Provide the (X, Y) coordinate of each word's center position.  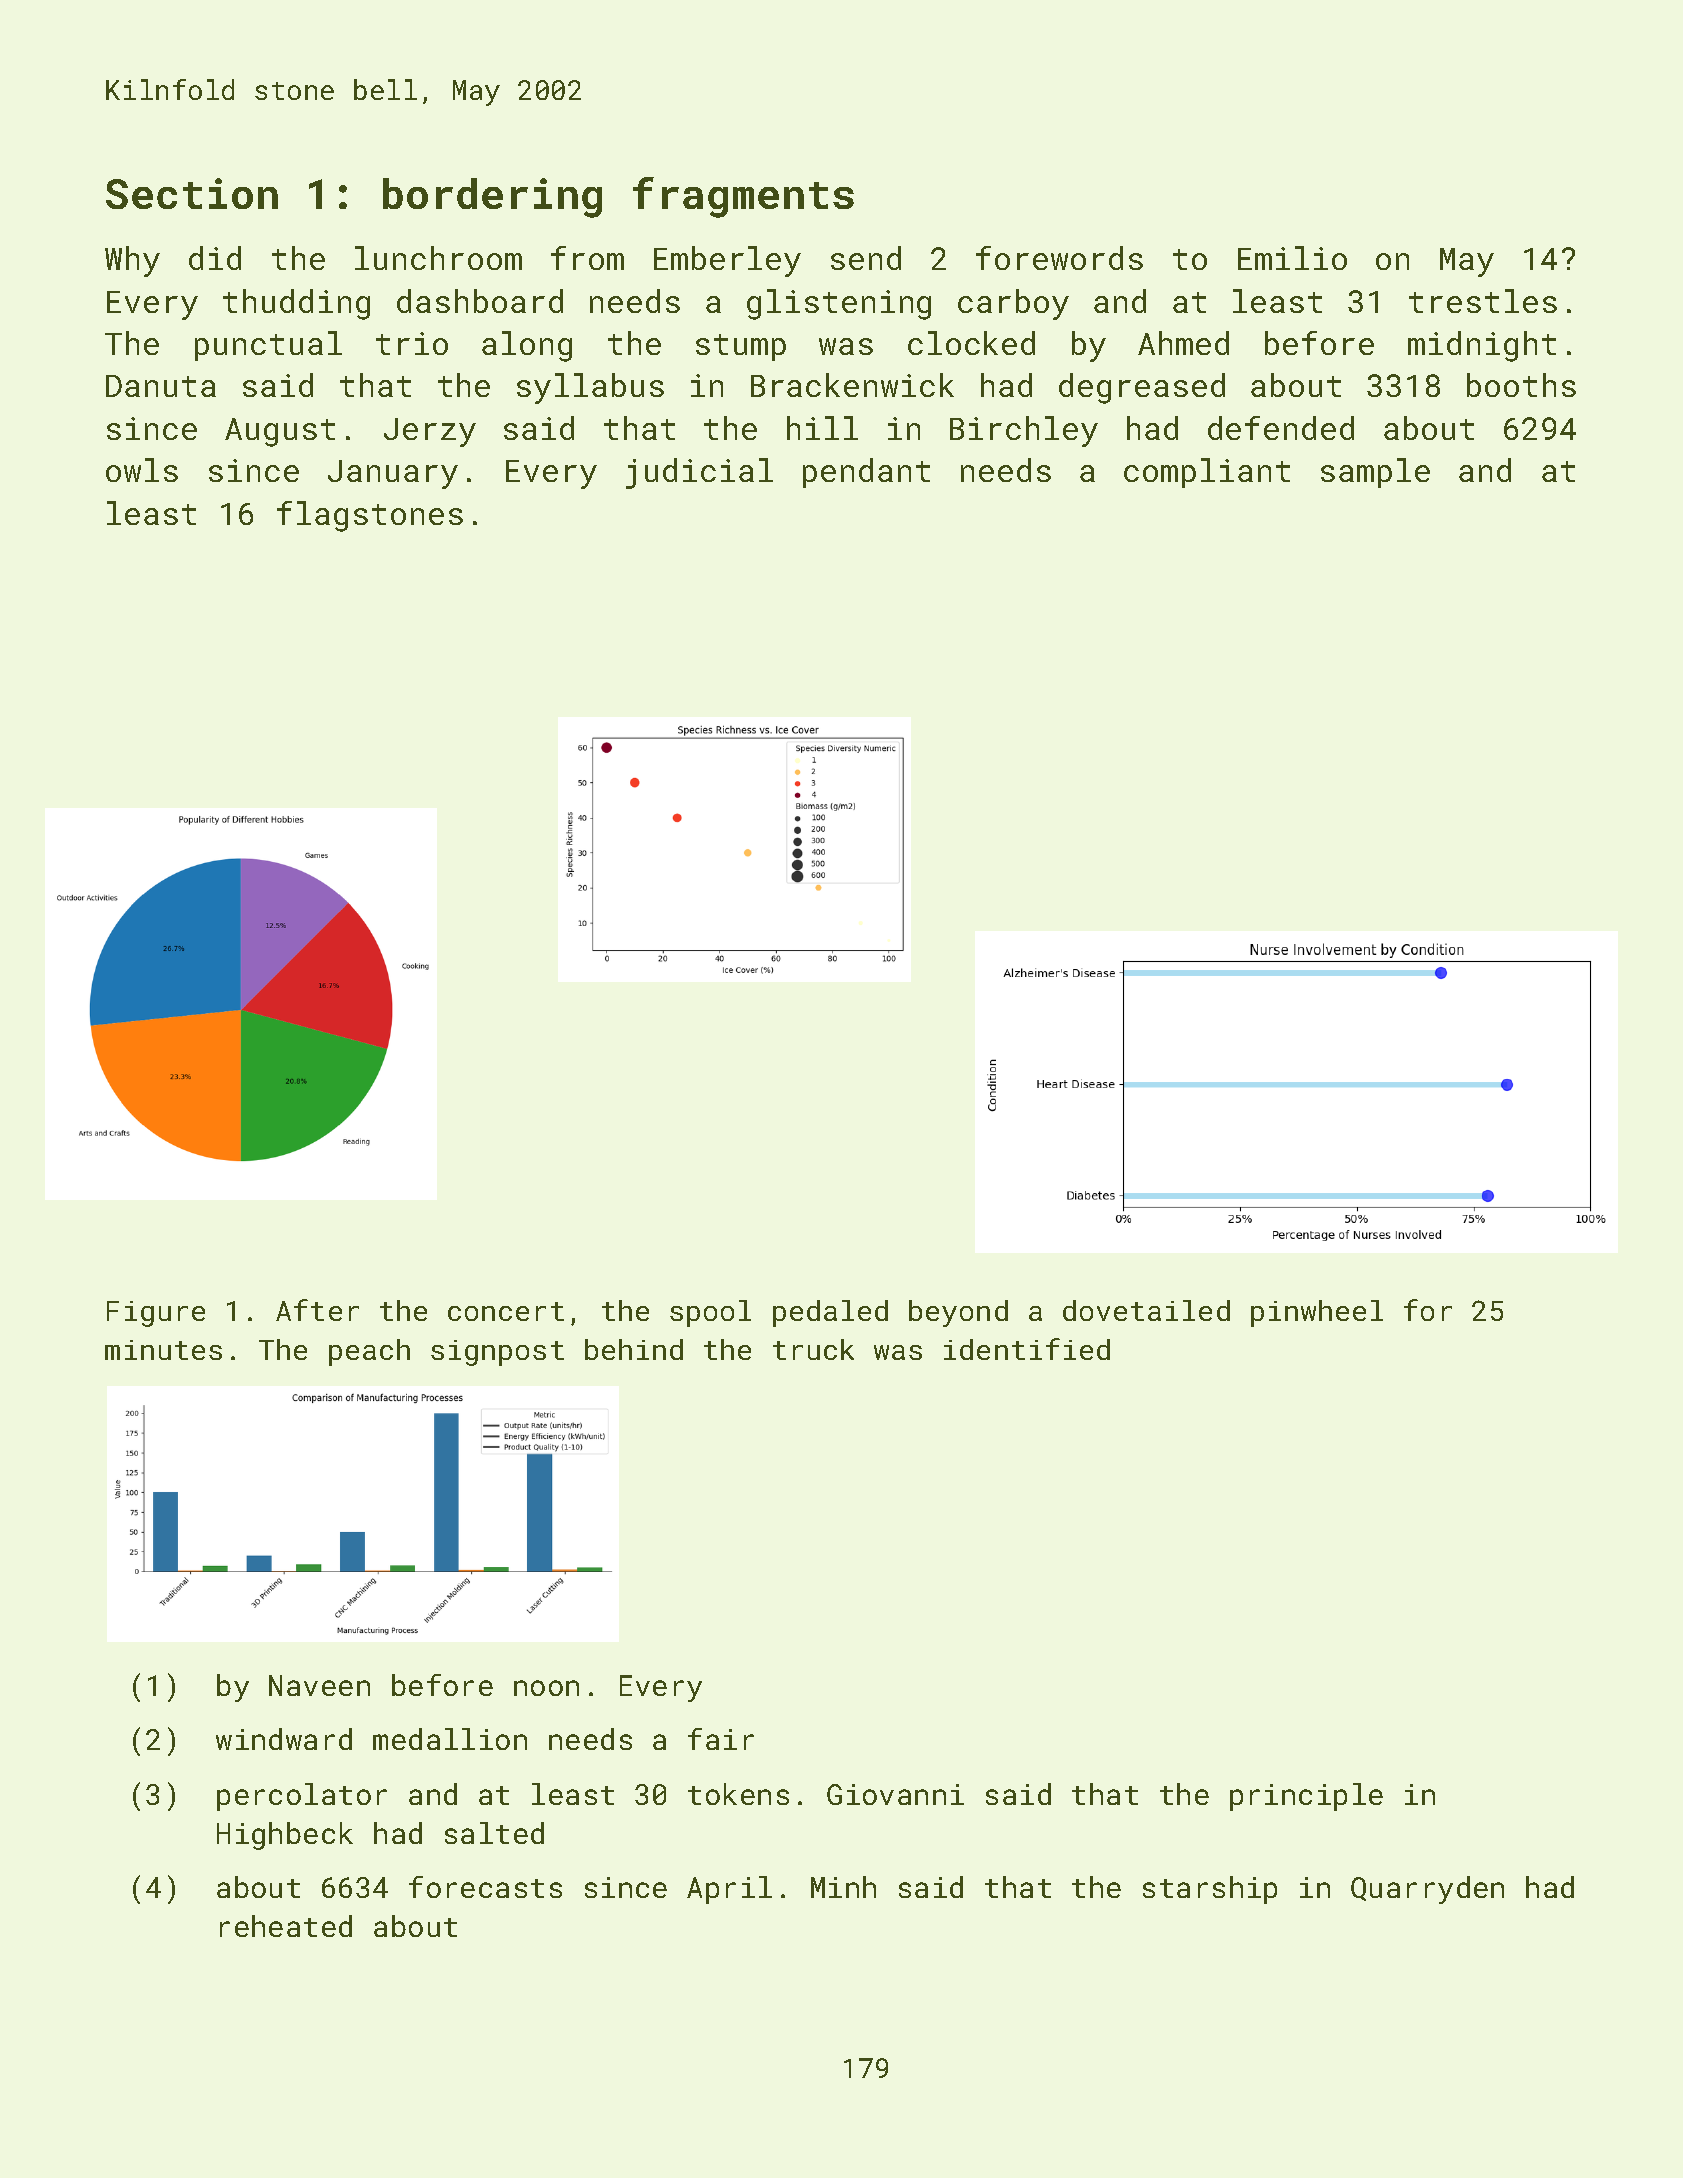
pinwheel (1317, 1313)
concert (506, 1311)
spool (710, 1313)
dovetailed (1146, 1310)
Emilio (1292, 258)
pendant (866, 473)
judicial (699, 473)
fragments (743, 197)
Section (192, 193)
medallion (450, 1739)
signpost (497, 1353)
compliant (1207, 473)
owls (142, 470)
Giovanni (895, 1794)
